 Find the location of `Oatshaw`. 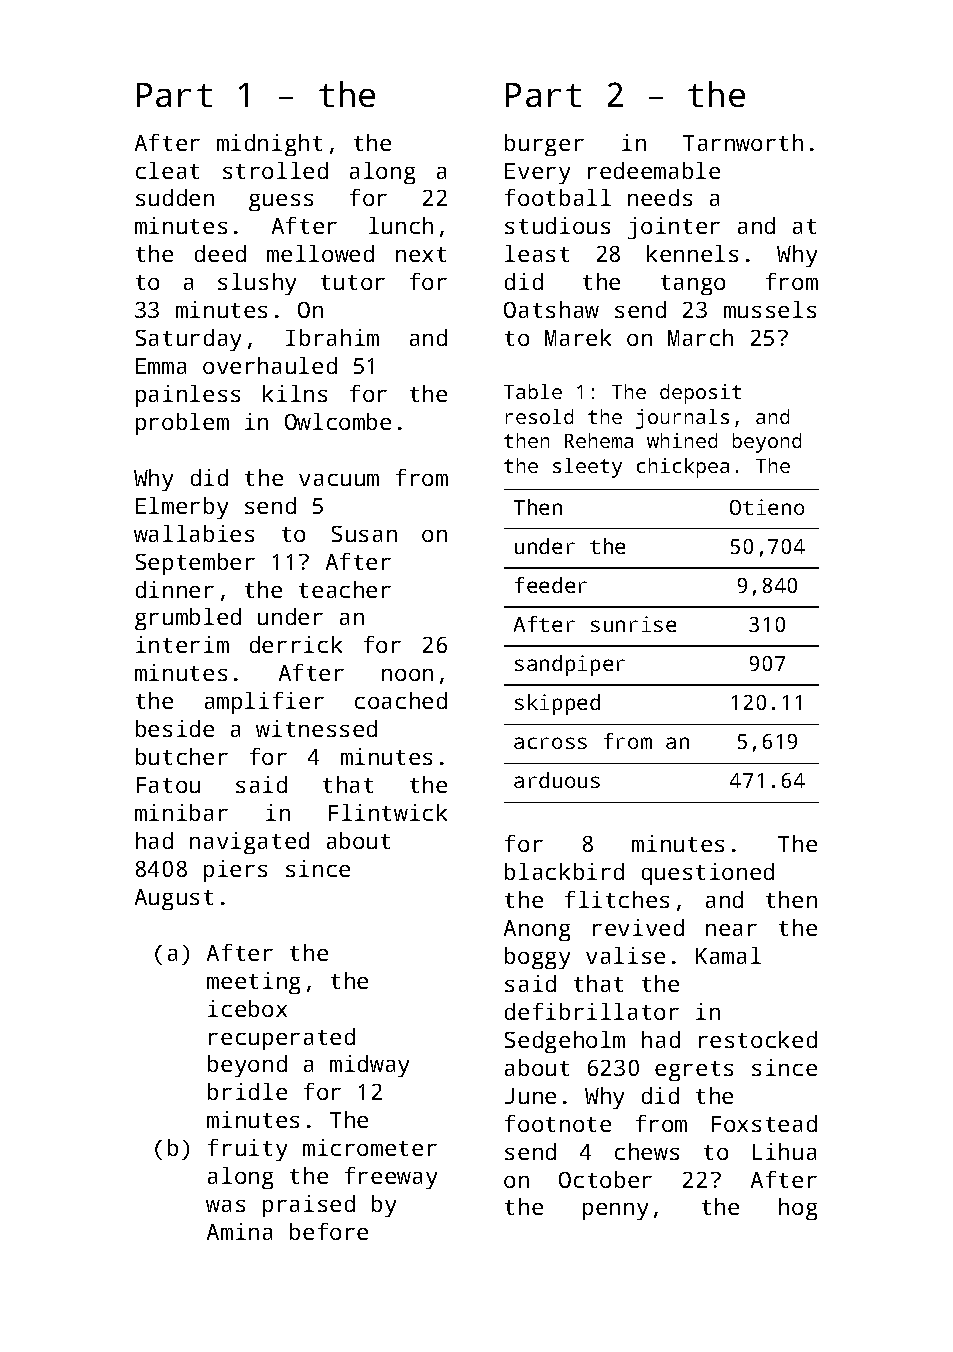

Oatshaw is located at coordinates (551, 309).
